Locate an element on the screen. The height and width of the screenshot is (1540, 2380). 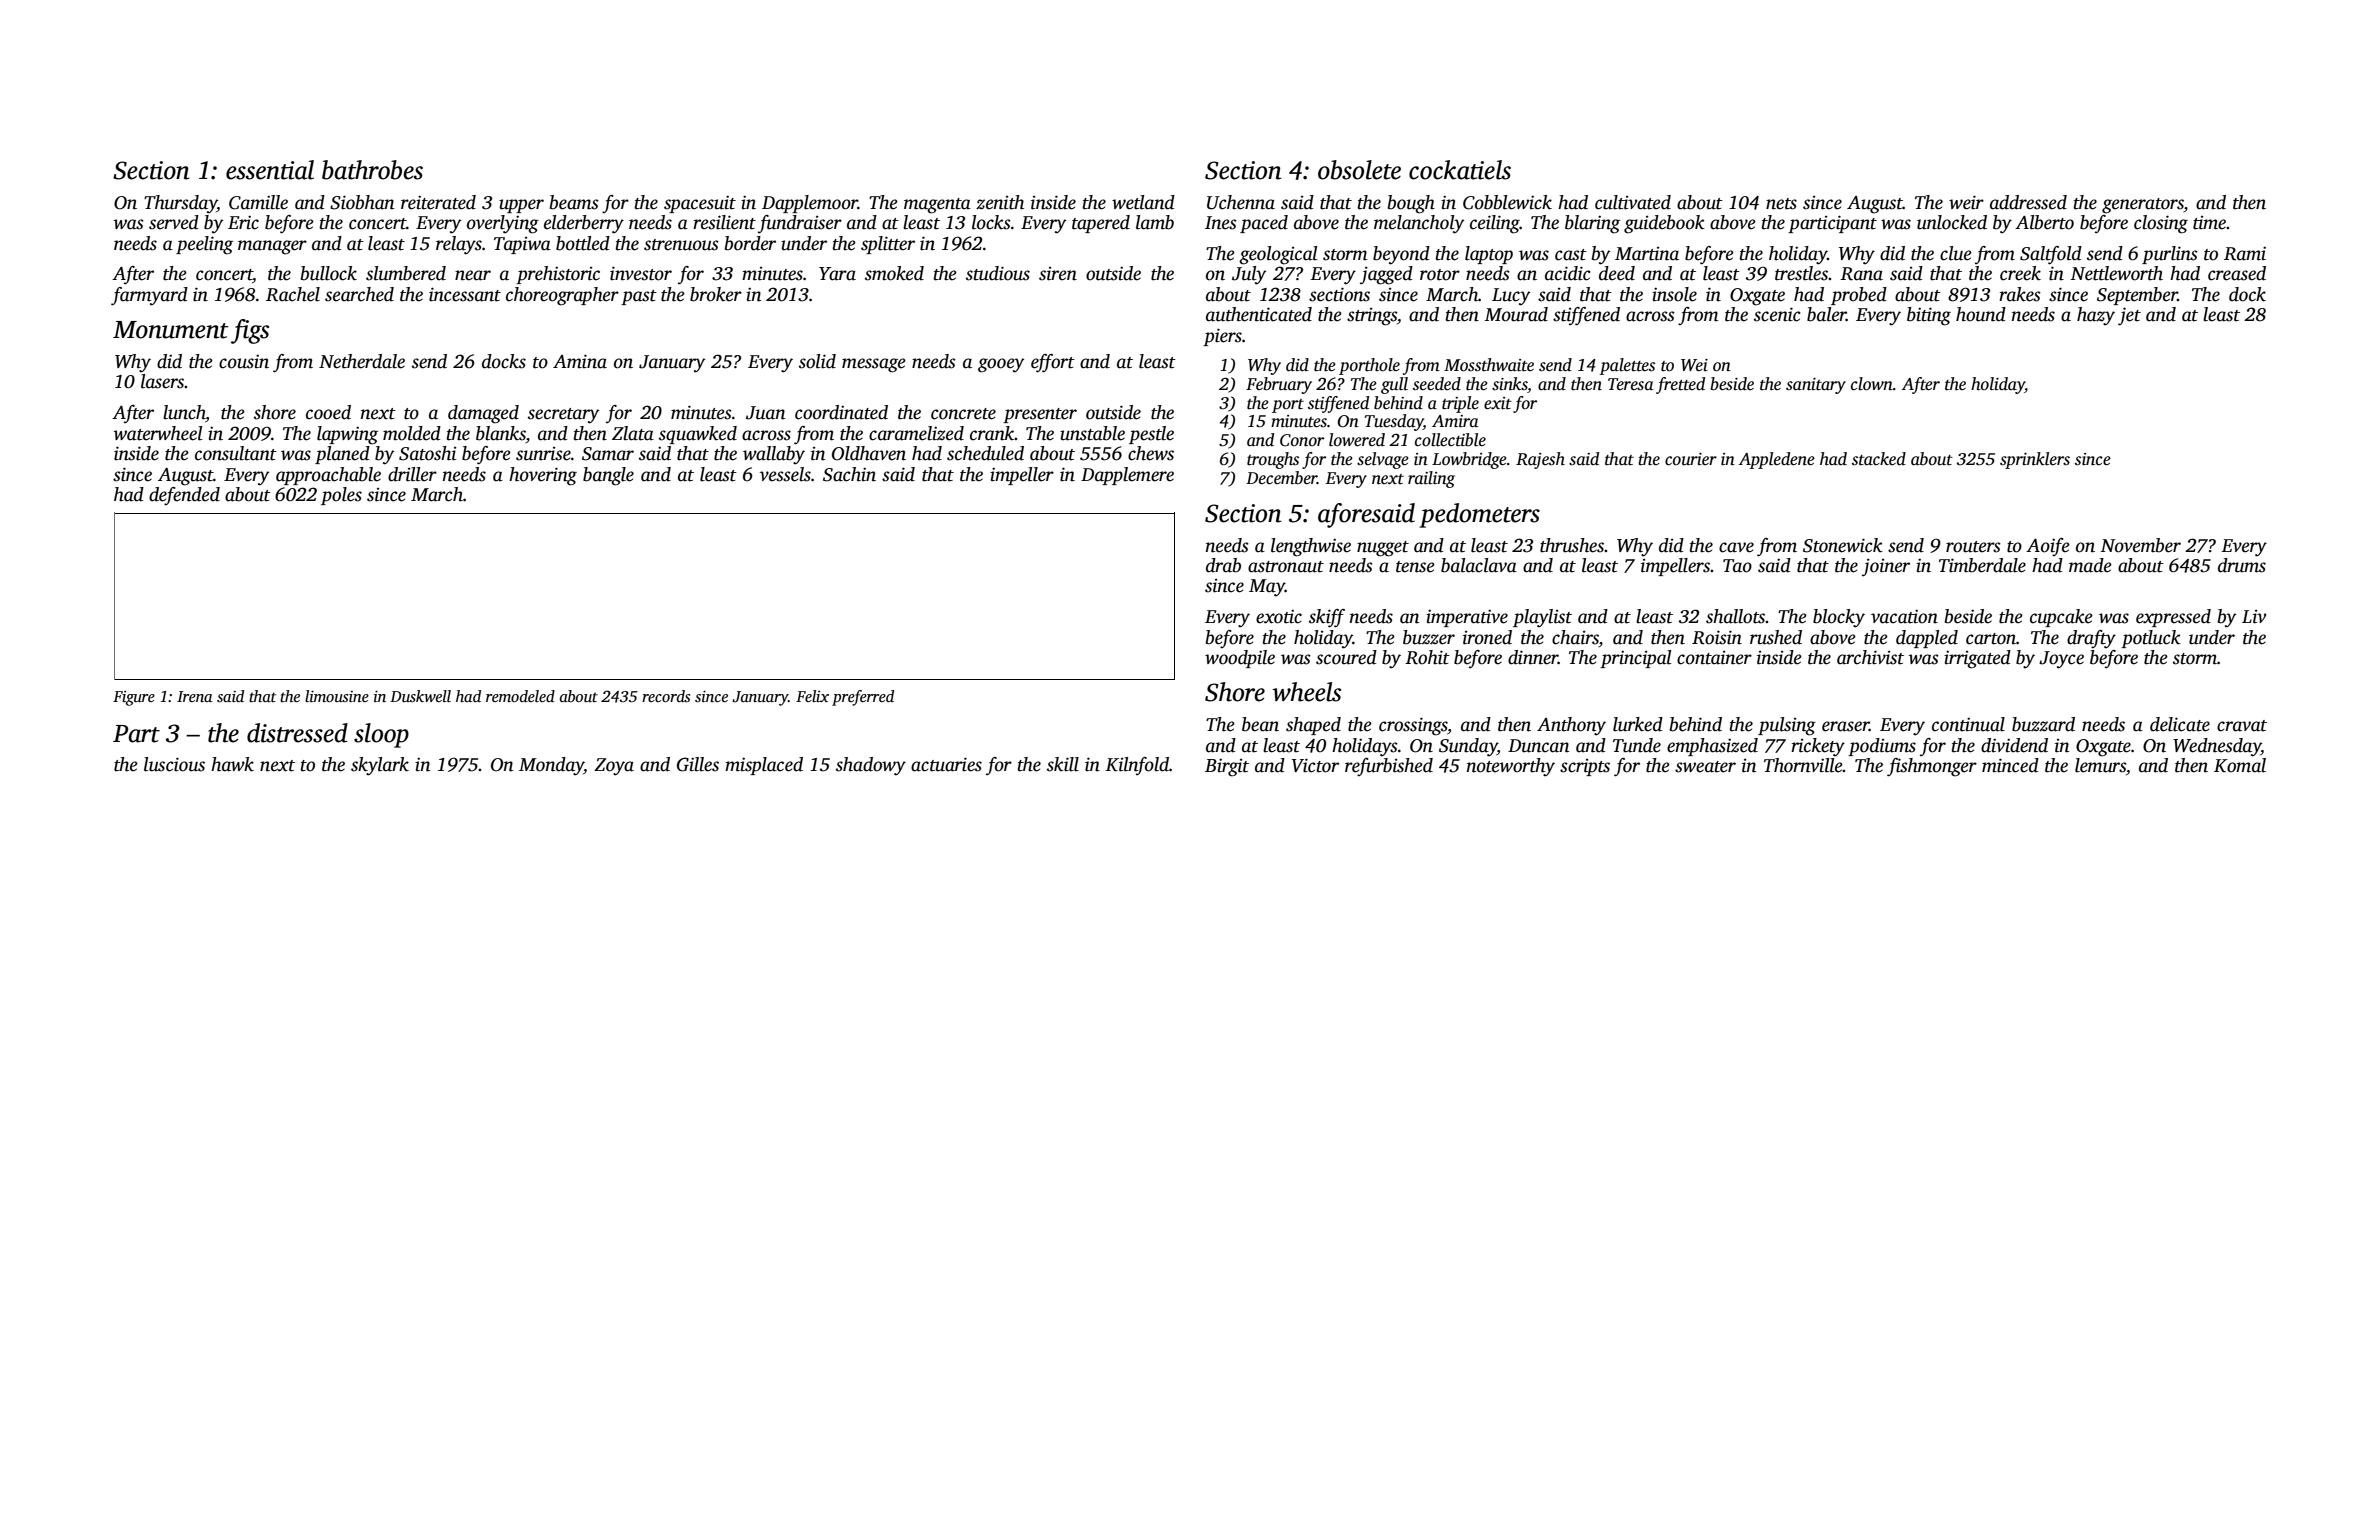
generators is located at coordinates (2143, 206).
